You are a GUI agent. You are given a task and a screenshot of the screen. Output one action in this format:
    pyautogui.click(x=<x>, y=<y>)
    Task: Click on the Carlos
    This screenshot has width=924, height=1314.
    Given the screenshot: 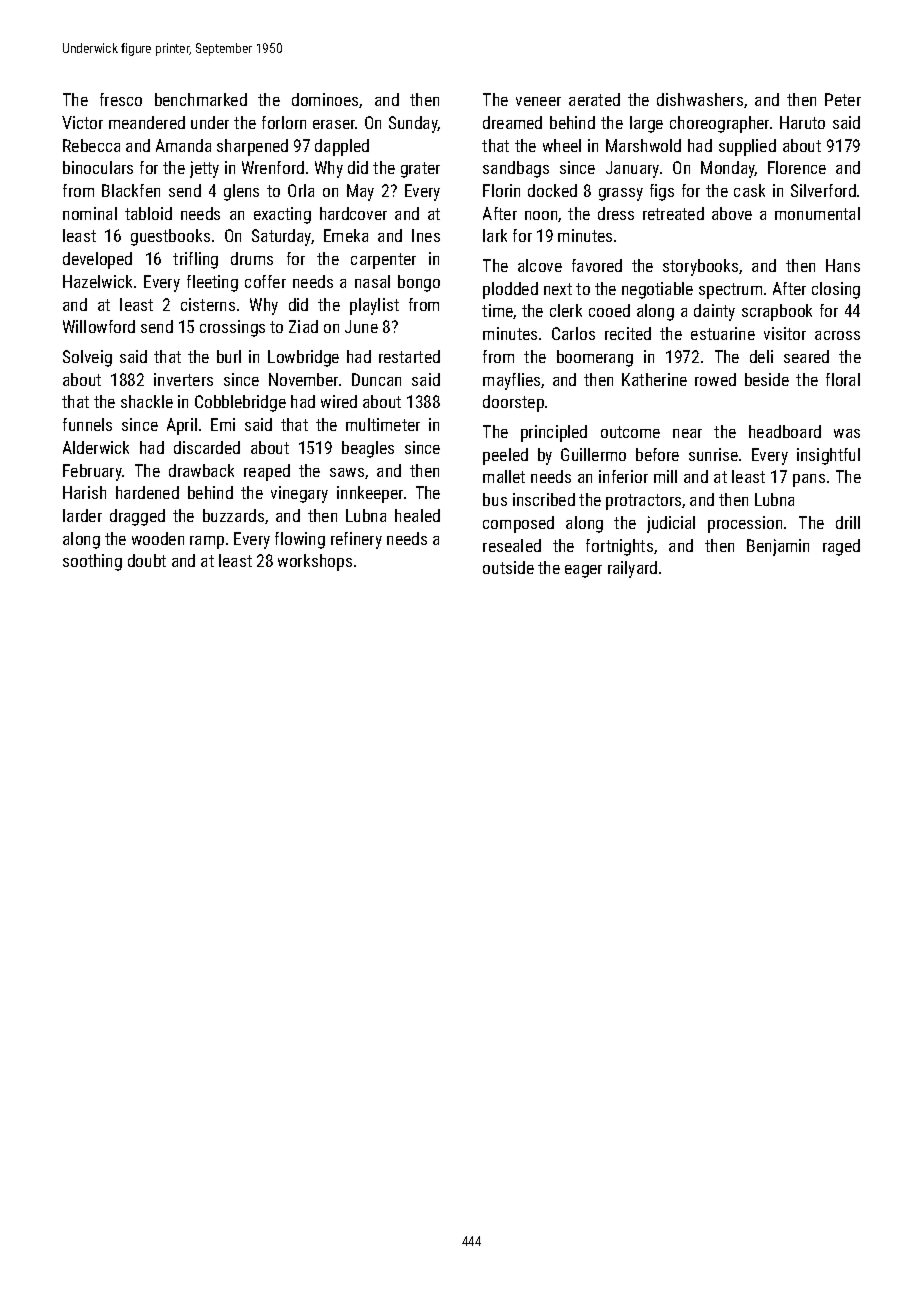 What is the action you would take?
    pyautogui.click(x=573, y=333)
